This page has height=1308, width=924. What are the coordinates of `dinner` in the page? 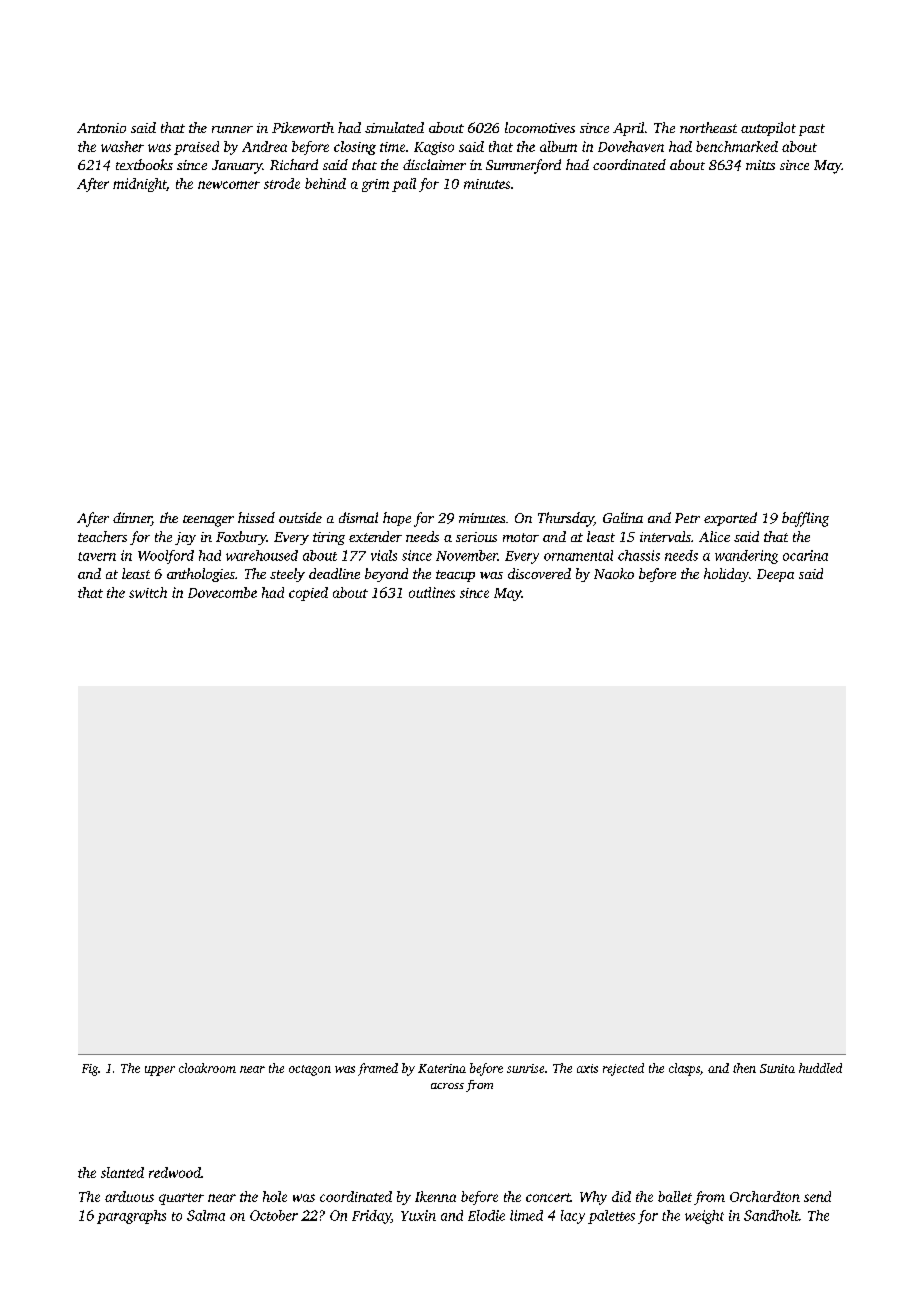 It's located at (132, 519).
